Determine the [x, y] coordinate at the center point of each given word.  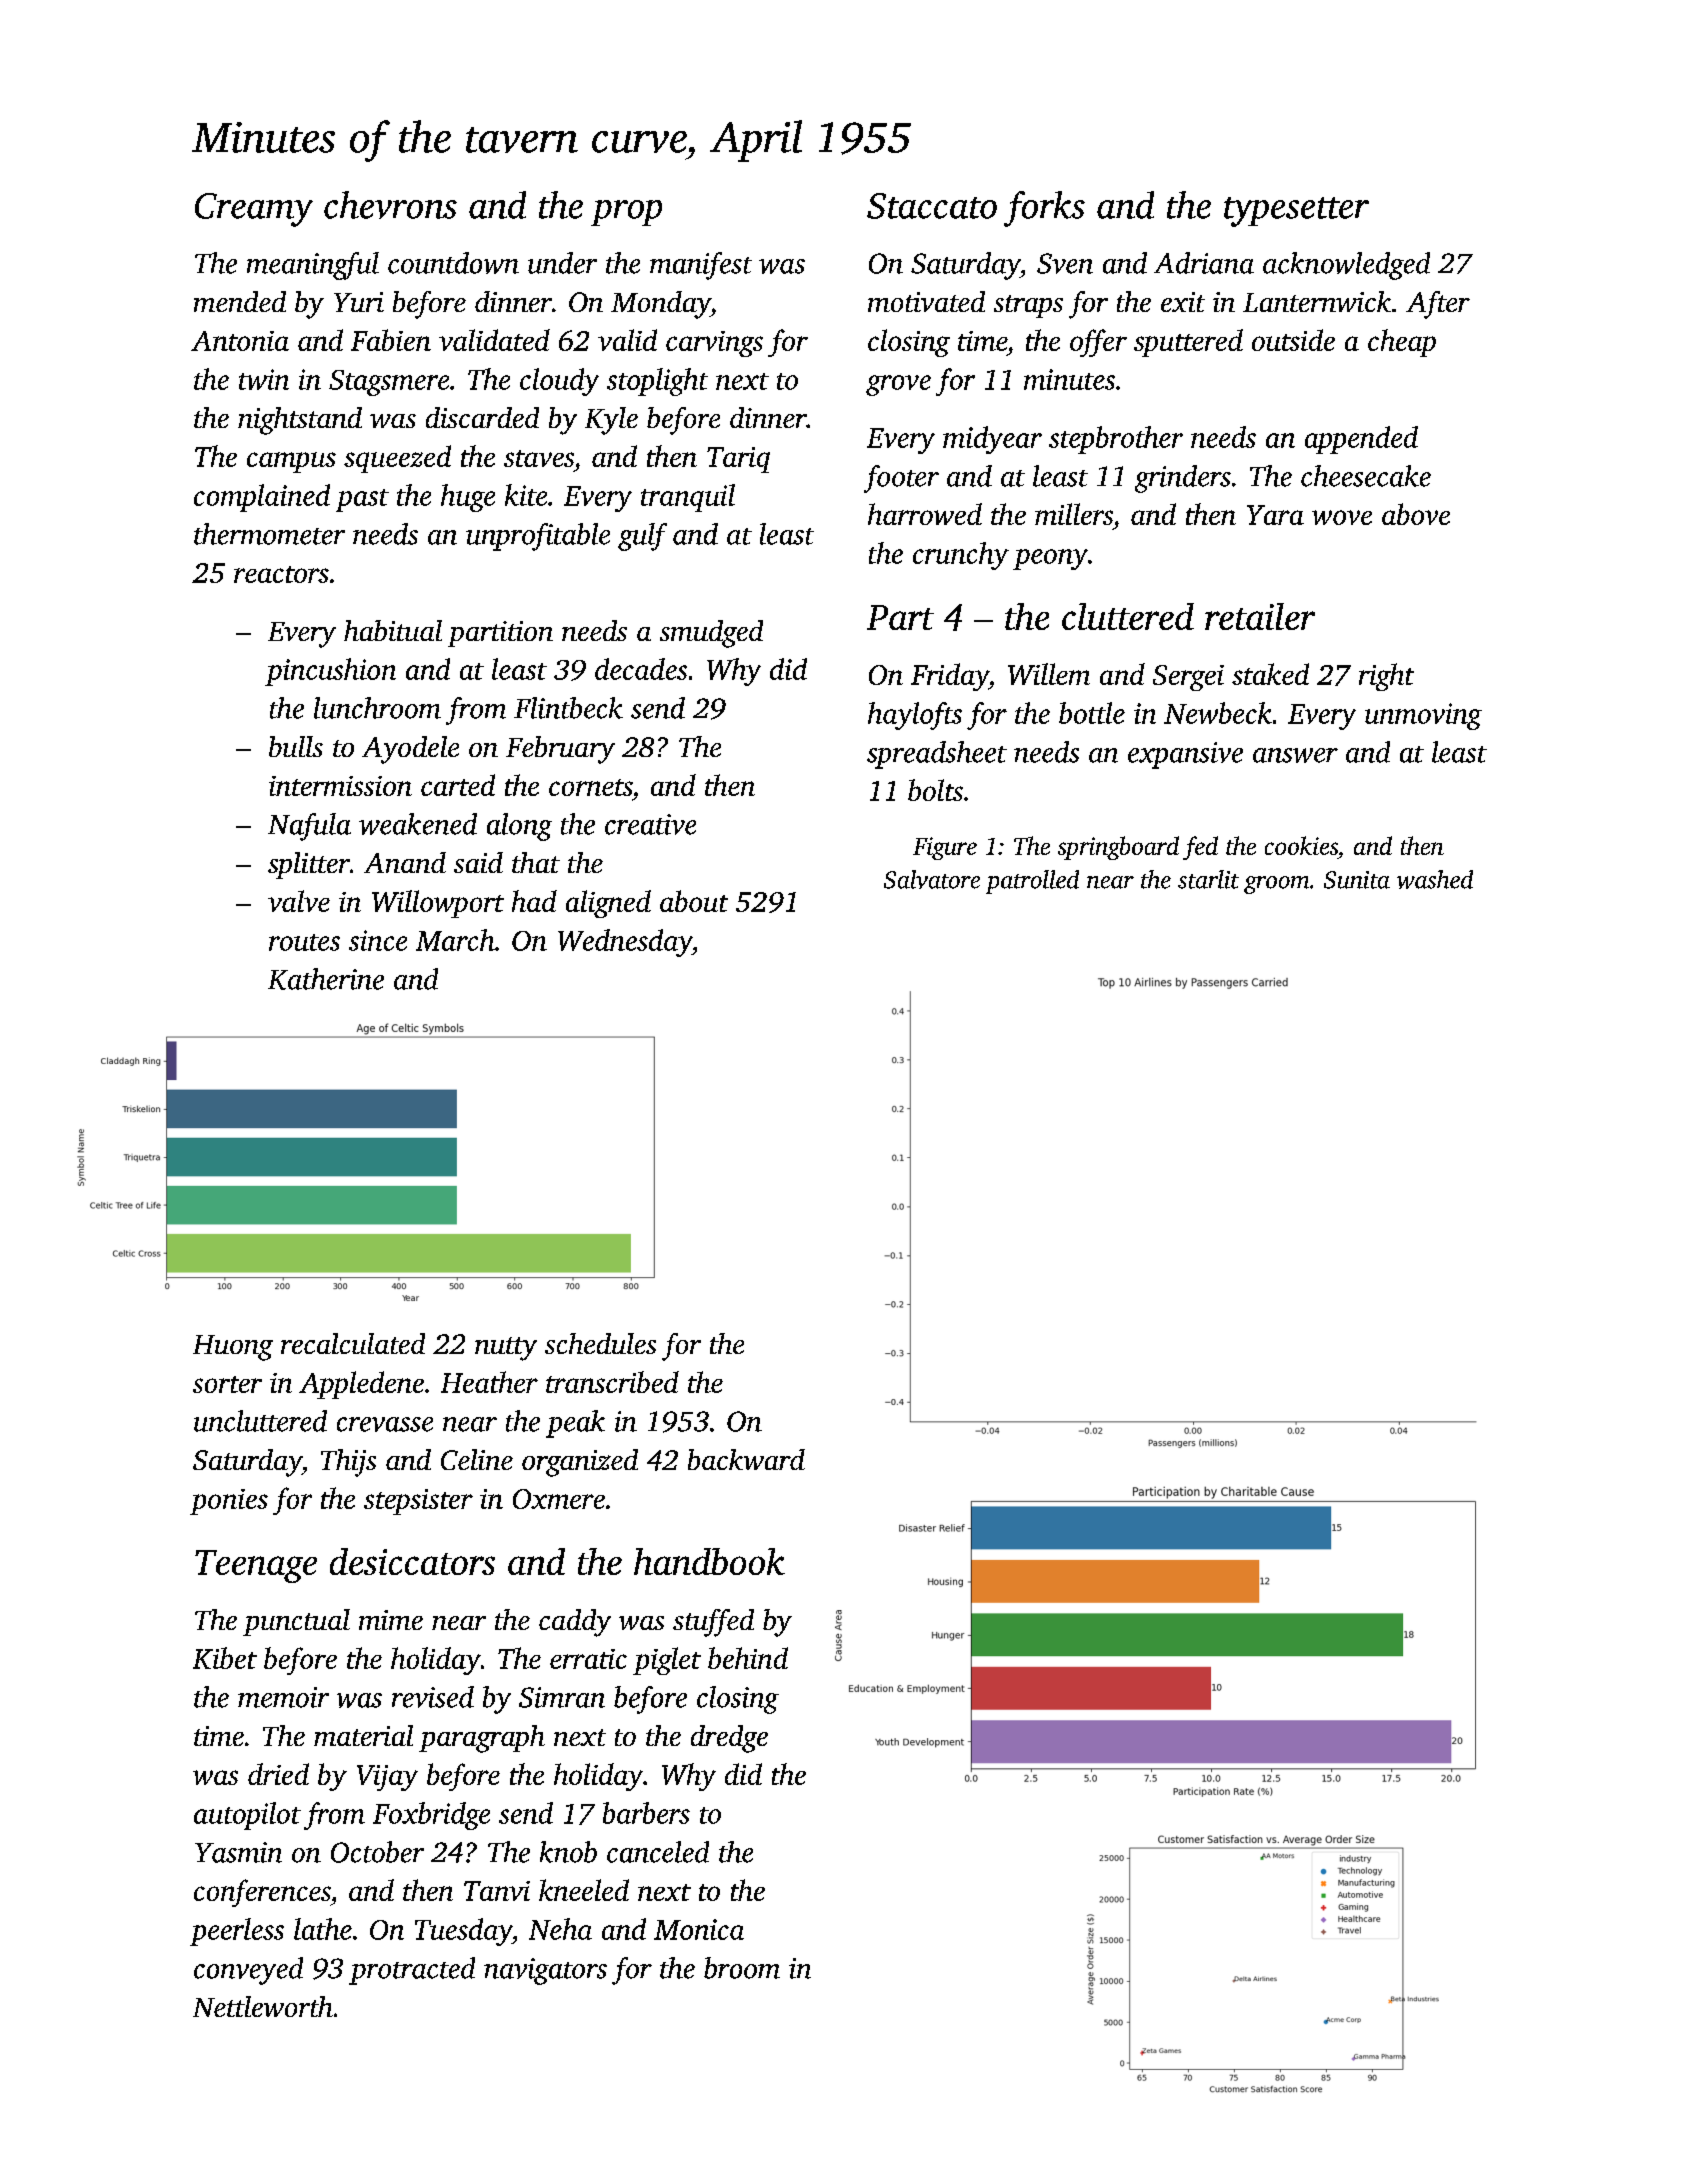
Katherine [326, 979]
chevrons [390, 205]
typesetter [1296, 212]
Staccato [932, 206]
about [694, 901]
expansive [1185, 755]
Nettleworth [263, 2006]
